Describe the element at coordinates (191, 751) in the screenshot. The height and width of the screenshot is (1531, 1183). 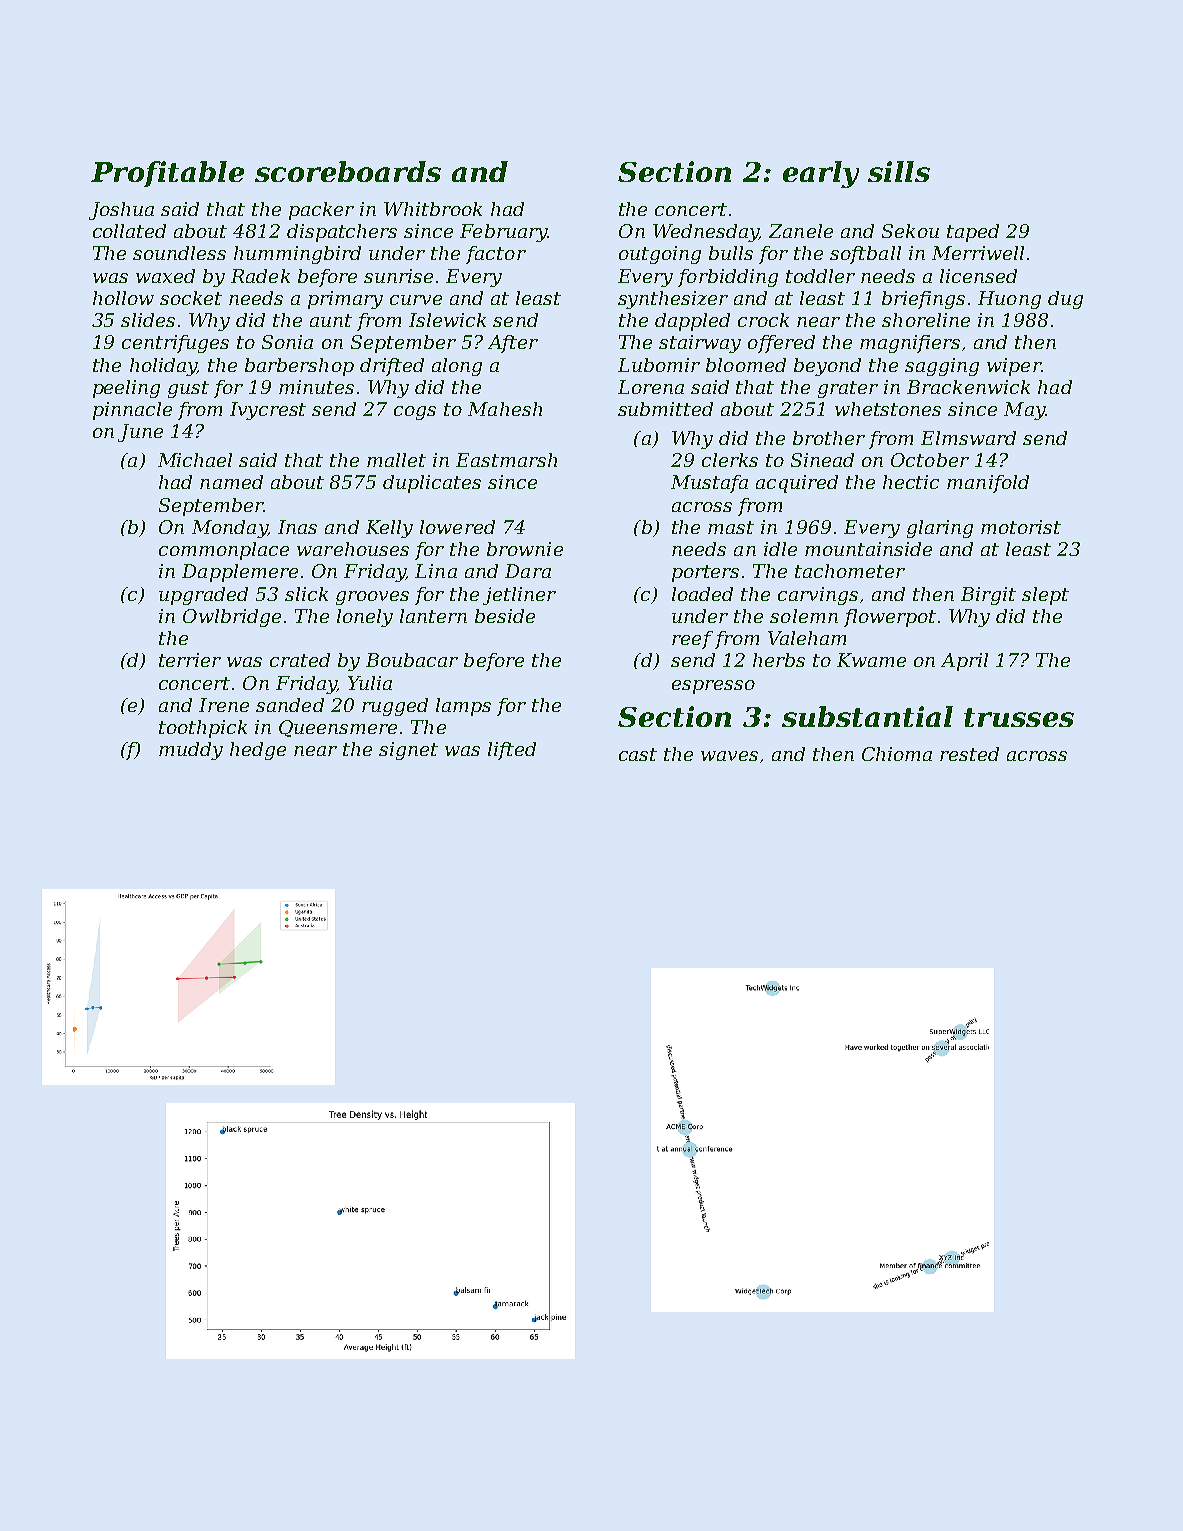
I see `muddy` at that location.
